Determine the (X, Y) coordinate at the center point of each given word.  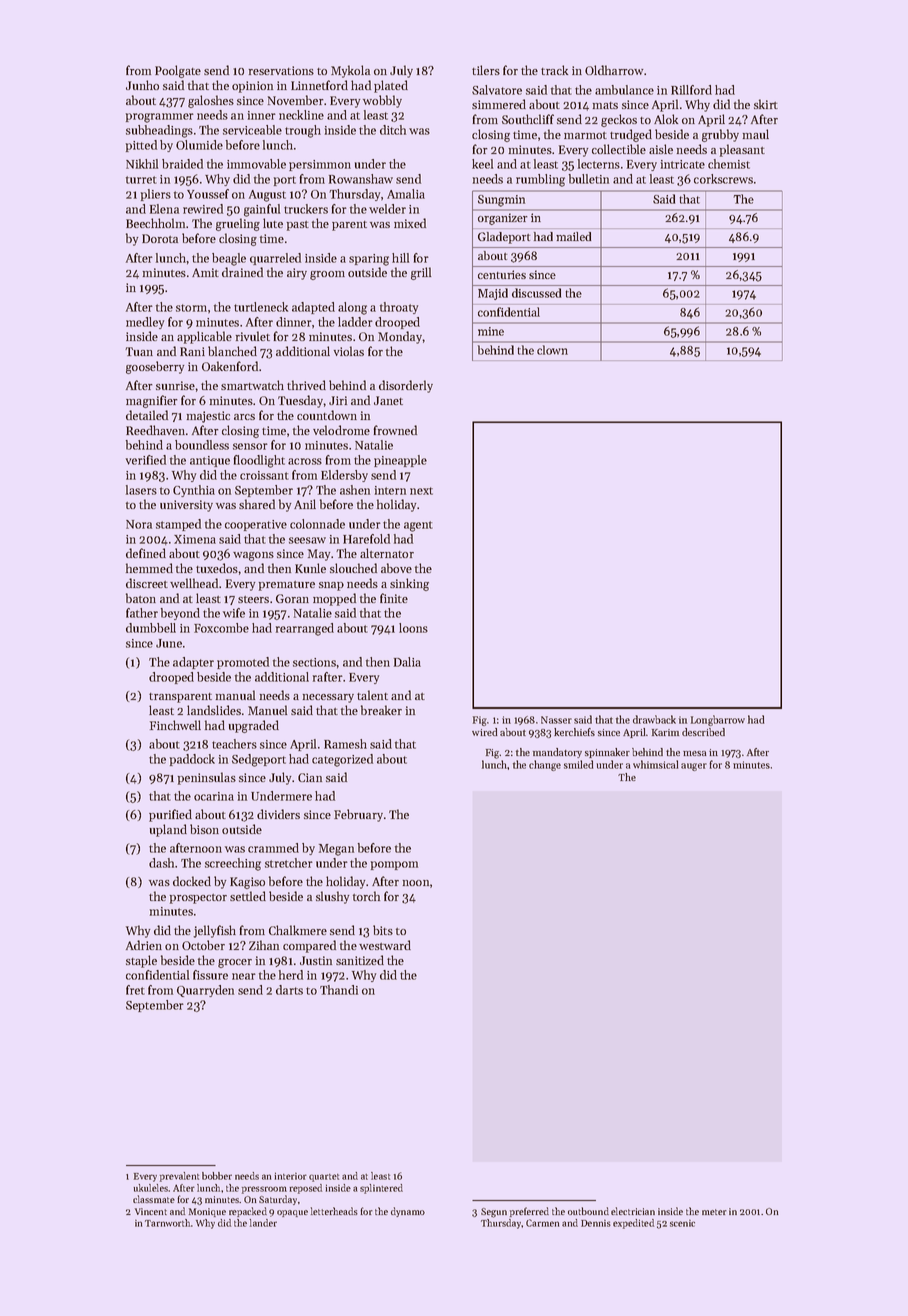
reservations (281, 70)
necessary (328, 698)
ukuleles (151, 1188)
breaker (381, 710)
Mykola (350, 71)
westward (385, 945)
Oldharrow (614, 70)
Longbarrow (718, 720)
